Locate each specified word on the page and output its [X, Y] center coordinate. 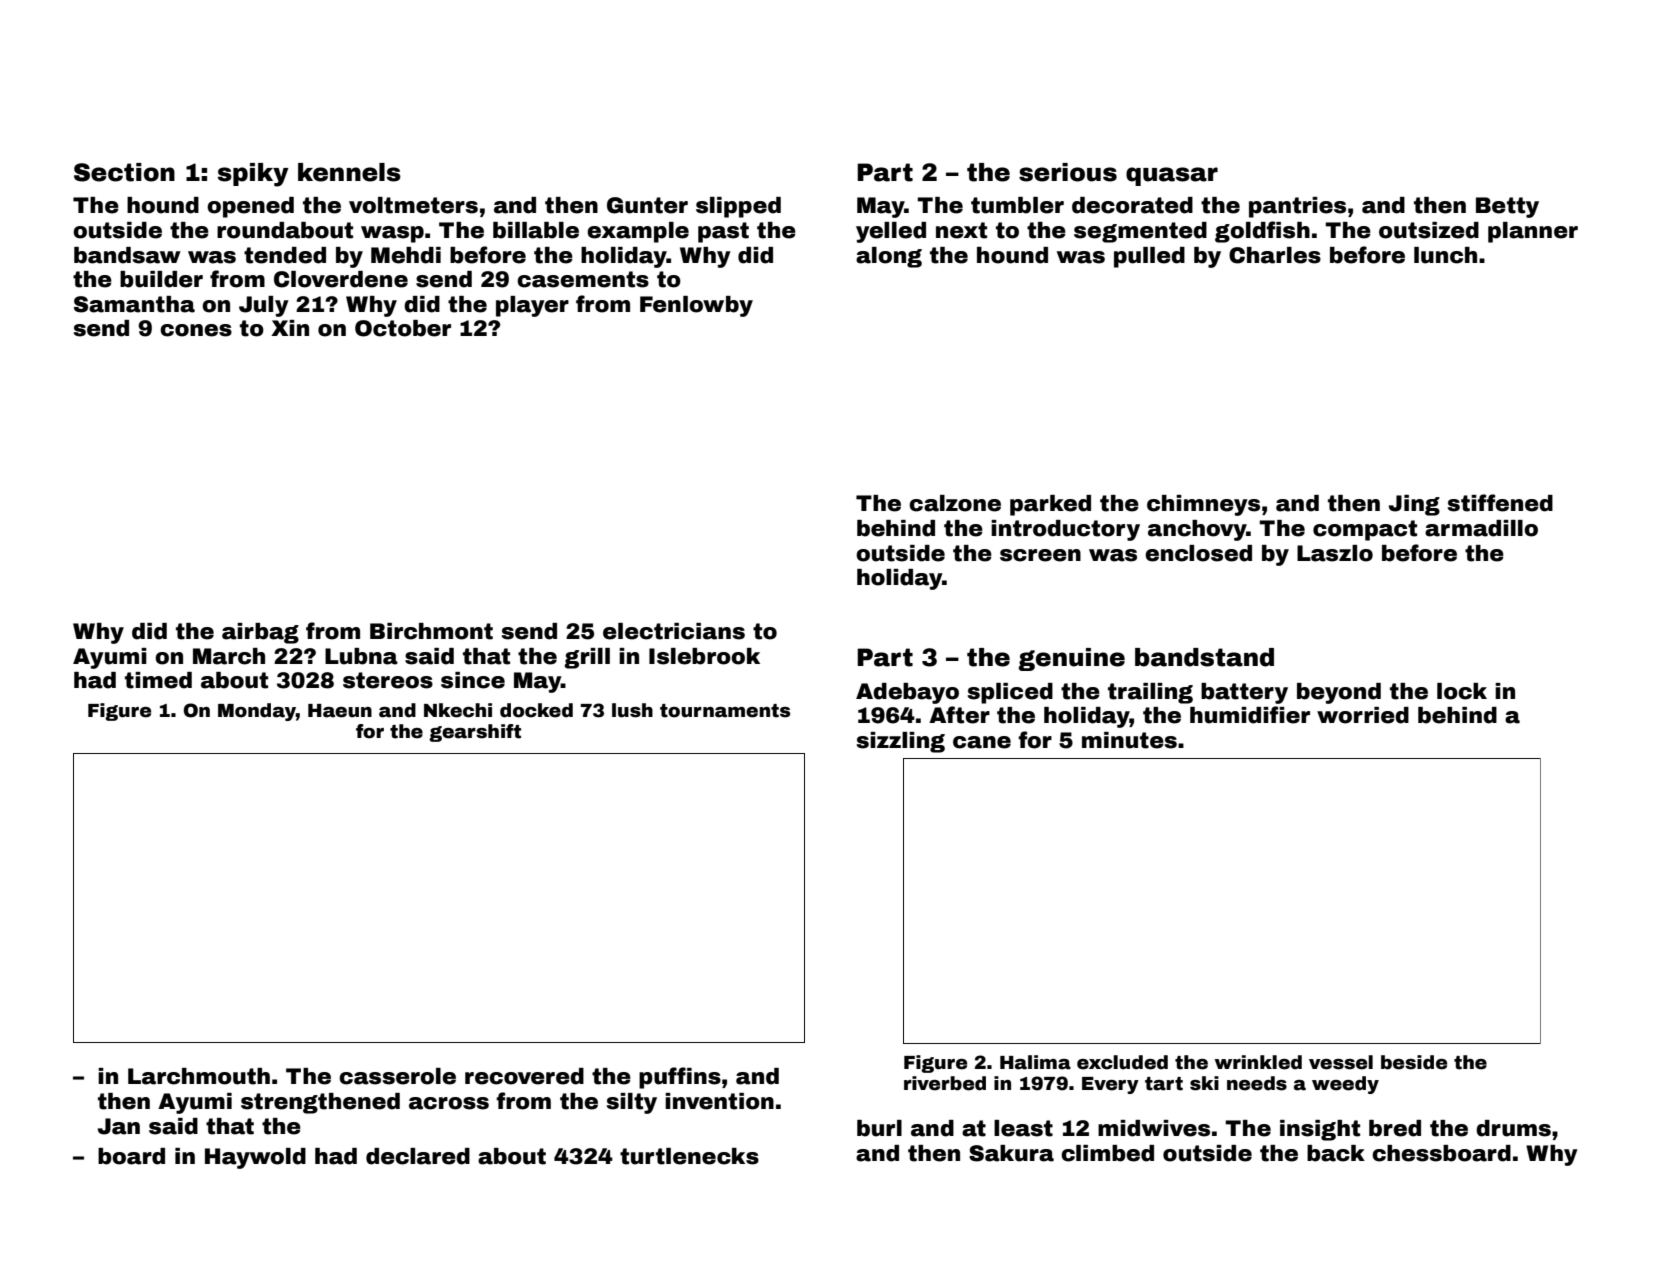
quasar [1172, 176]
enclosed [1198, 553]
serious [1068, 172]
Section [124, 172]
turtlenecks [689, 1156]
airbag [260, 633]
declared [418, 1156]
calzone [955, 503]
